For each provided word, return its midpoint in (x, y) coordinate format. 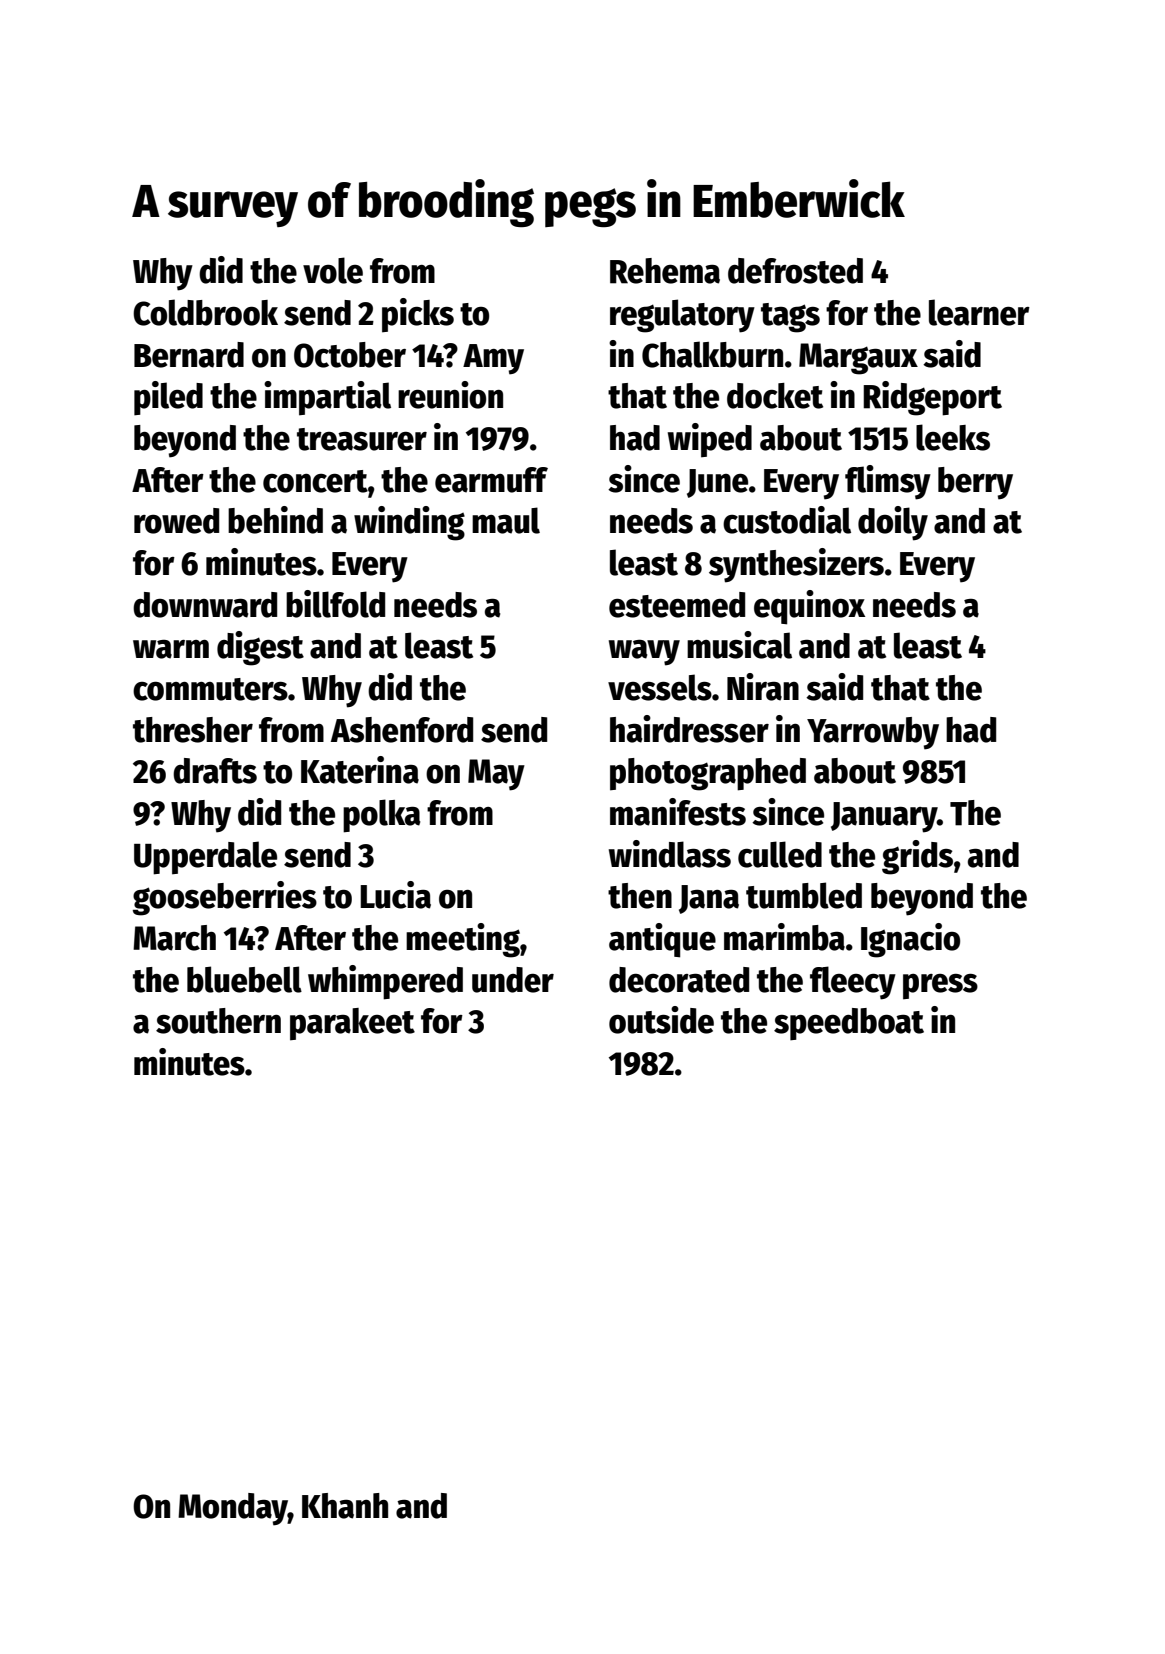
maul (506, 520)
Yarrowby (873, 733)
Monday (233, 1509)
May (496, 775)
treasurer (362, 439)
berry (975, 483)
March (174, 938)
